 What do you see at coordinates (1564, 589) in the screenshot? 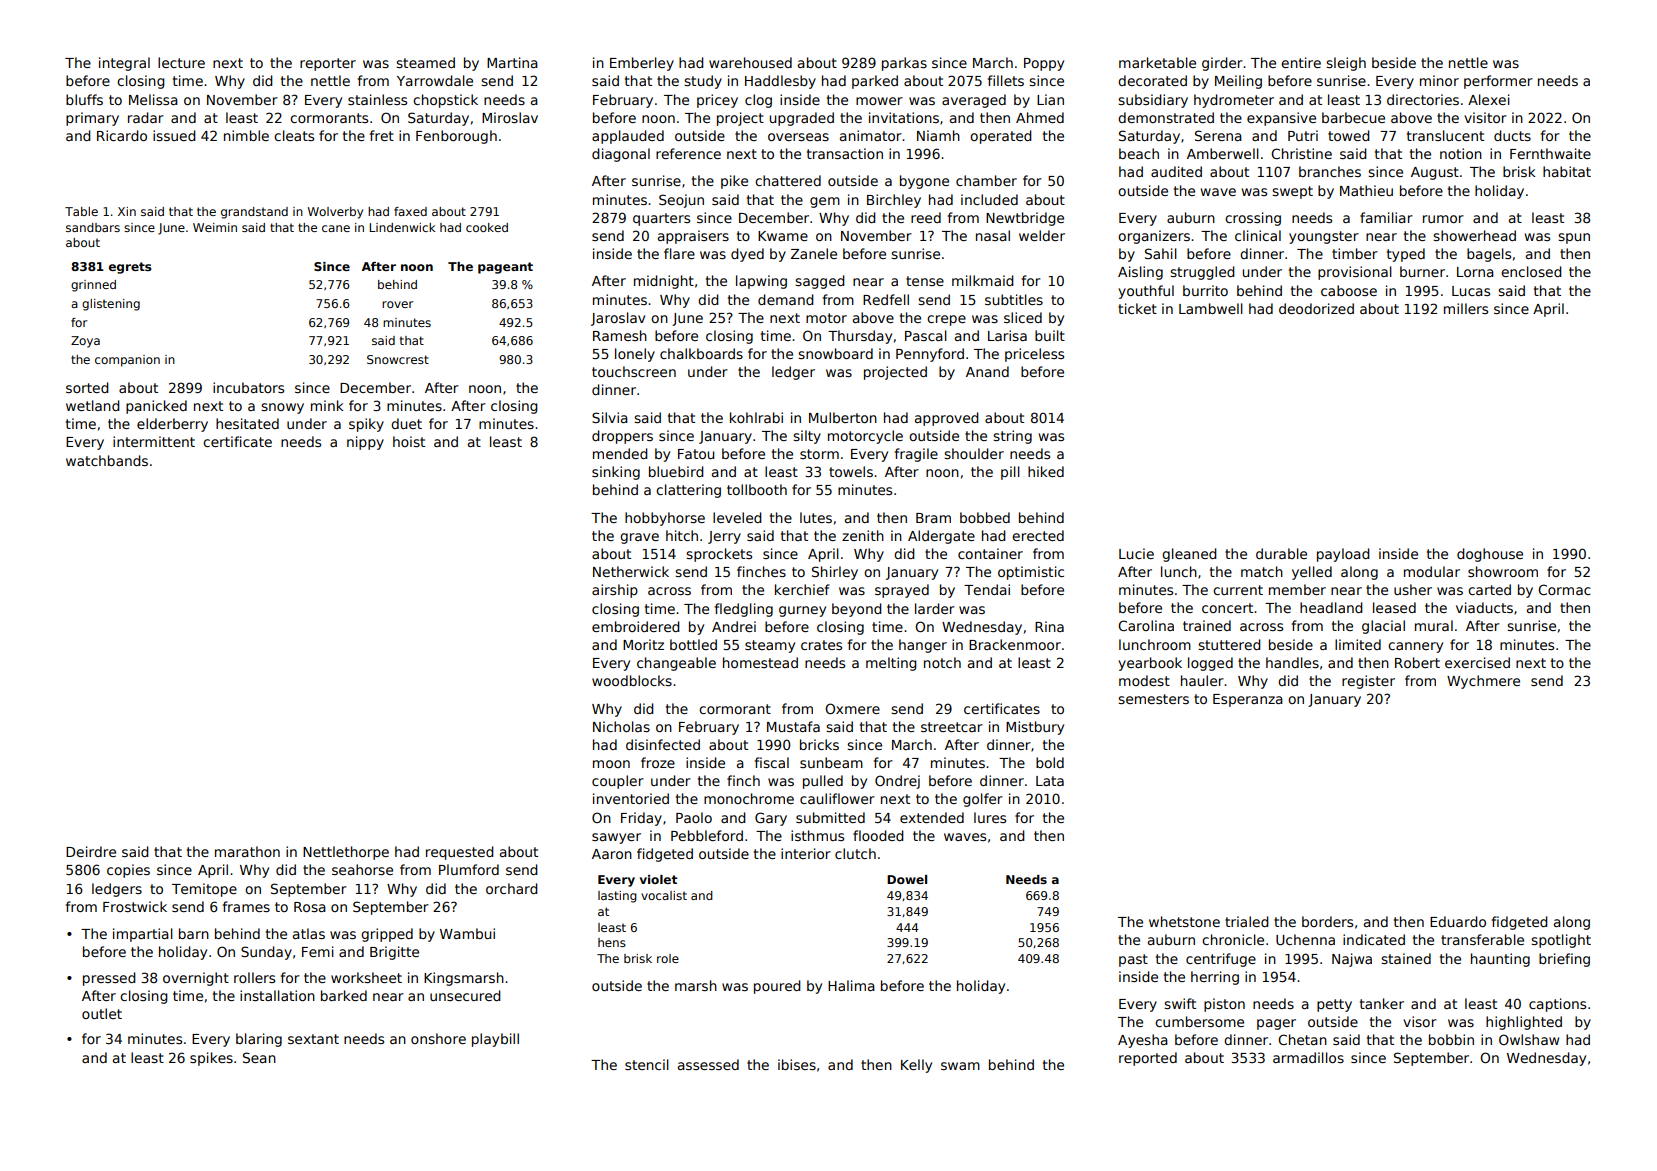
I see `Cormac` at bounding box center [1564, 589].
